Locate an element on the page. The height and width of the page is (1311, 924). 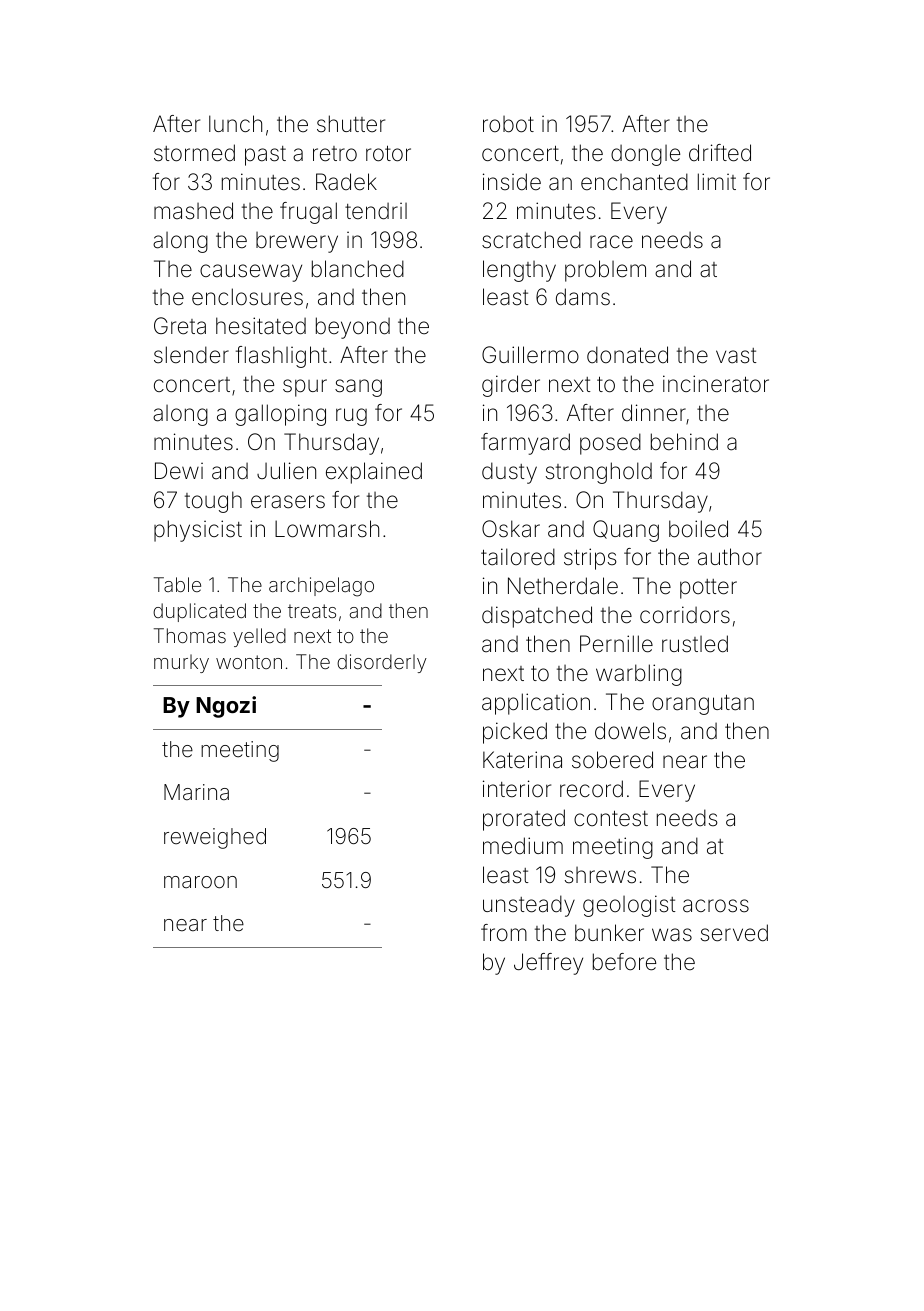
stronghold is located at coordinates (599, 473).
